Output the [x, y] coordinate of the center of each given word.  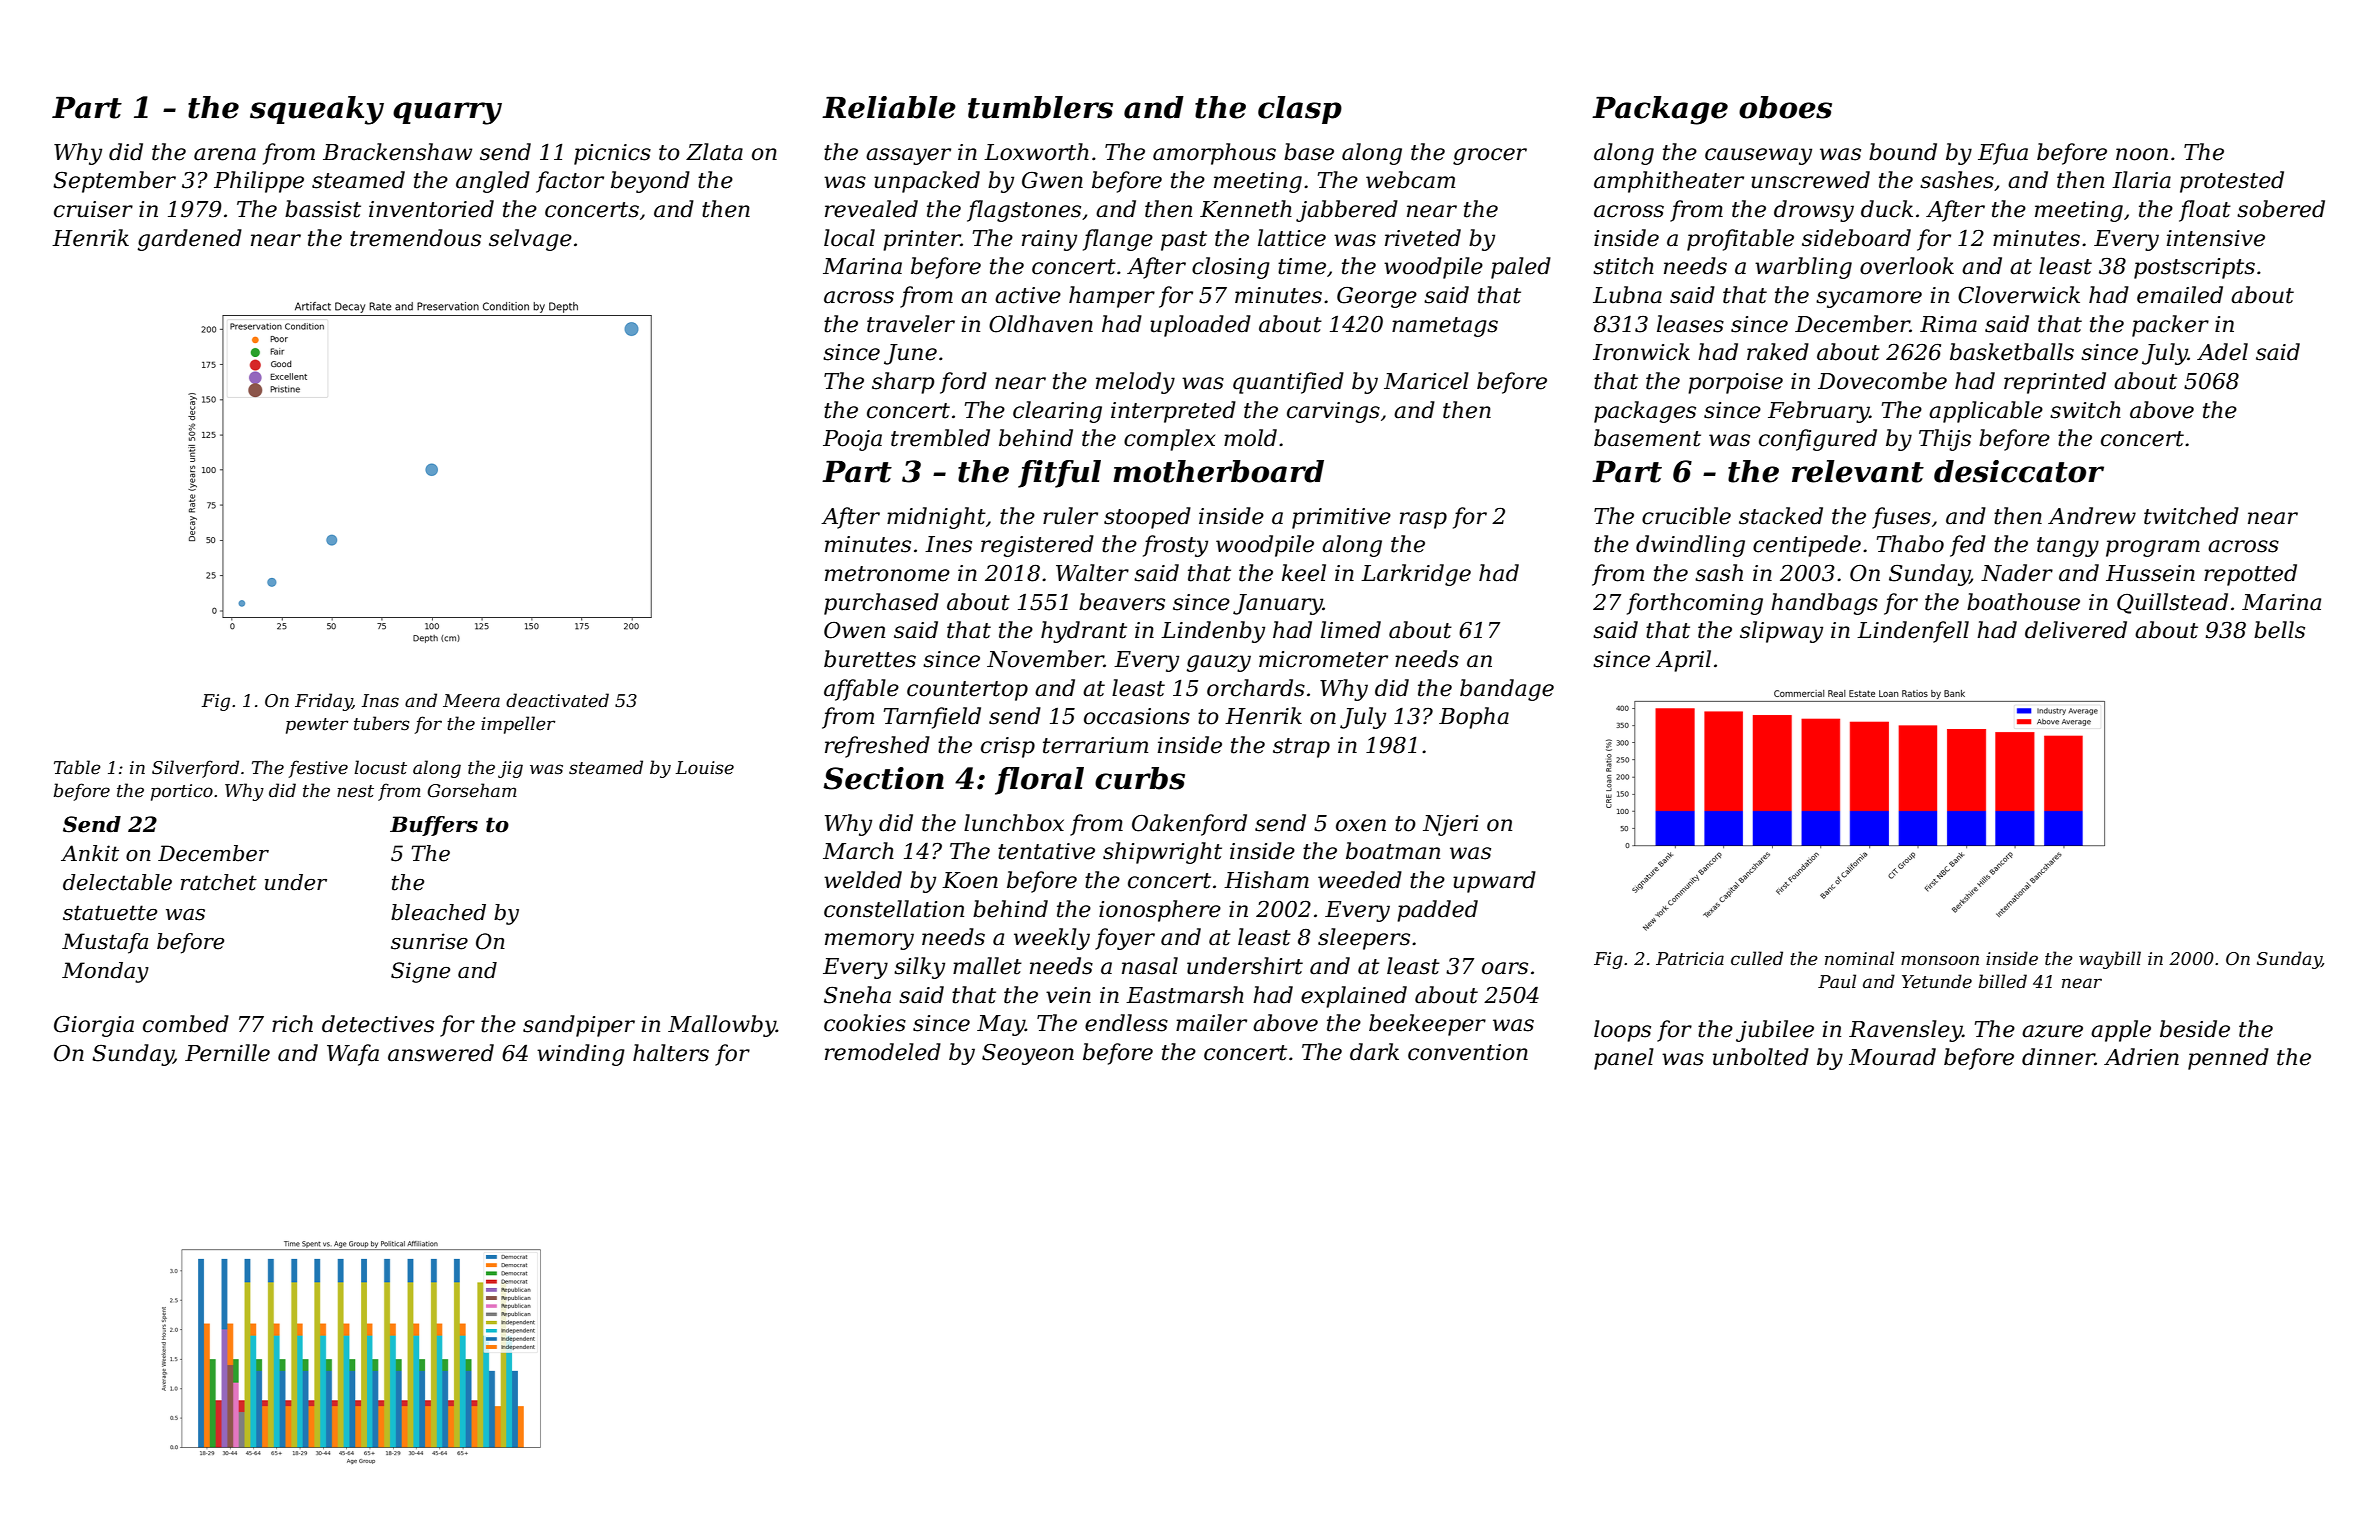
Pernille [227, 1053]
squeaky [317, 110]
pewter [317, 726]
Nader [2017, 573]
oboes [1785, 107]
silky [919, 968]
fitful [1059, 474]
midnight [936, 518]
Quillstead [2172, 603]
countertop [967, 691]
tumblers [1040, 107]
